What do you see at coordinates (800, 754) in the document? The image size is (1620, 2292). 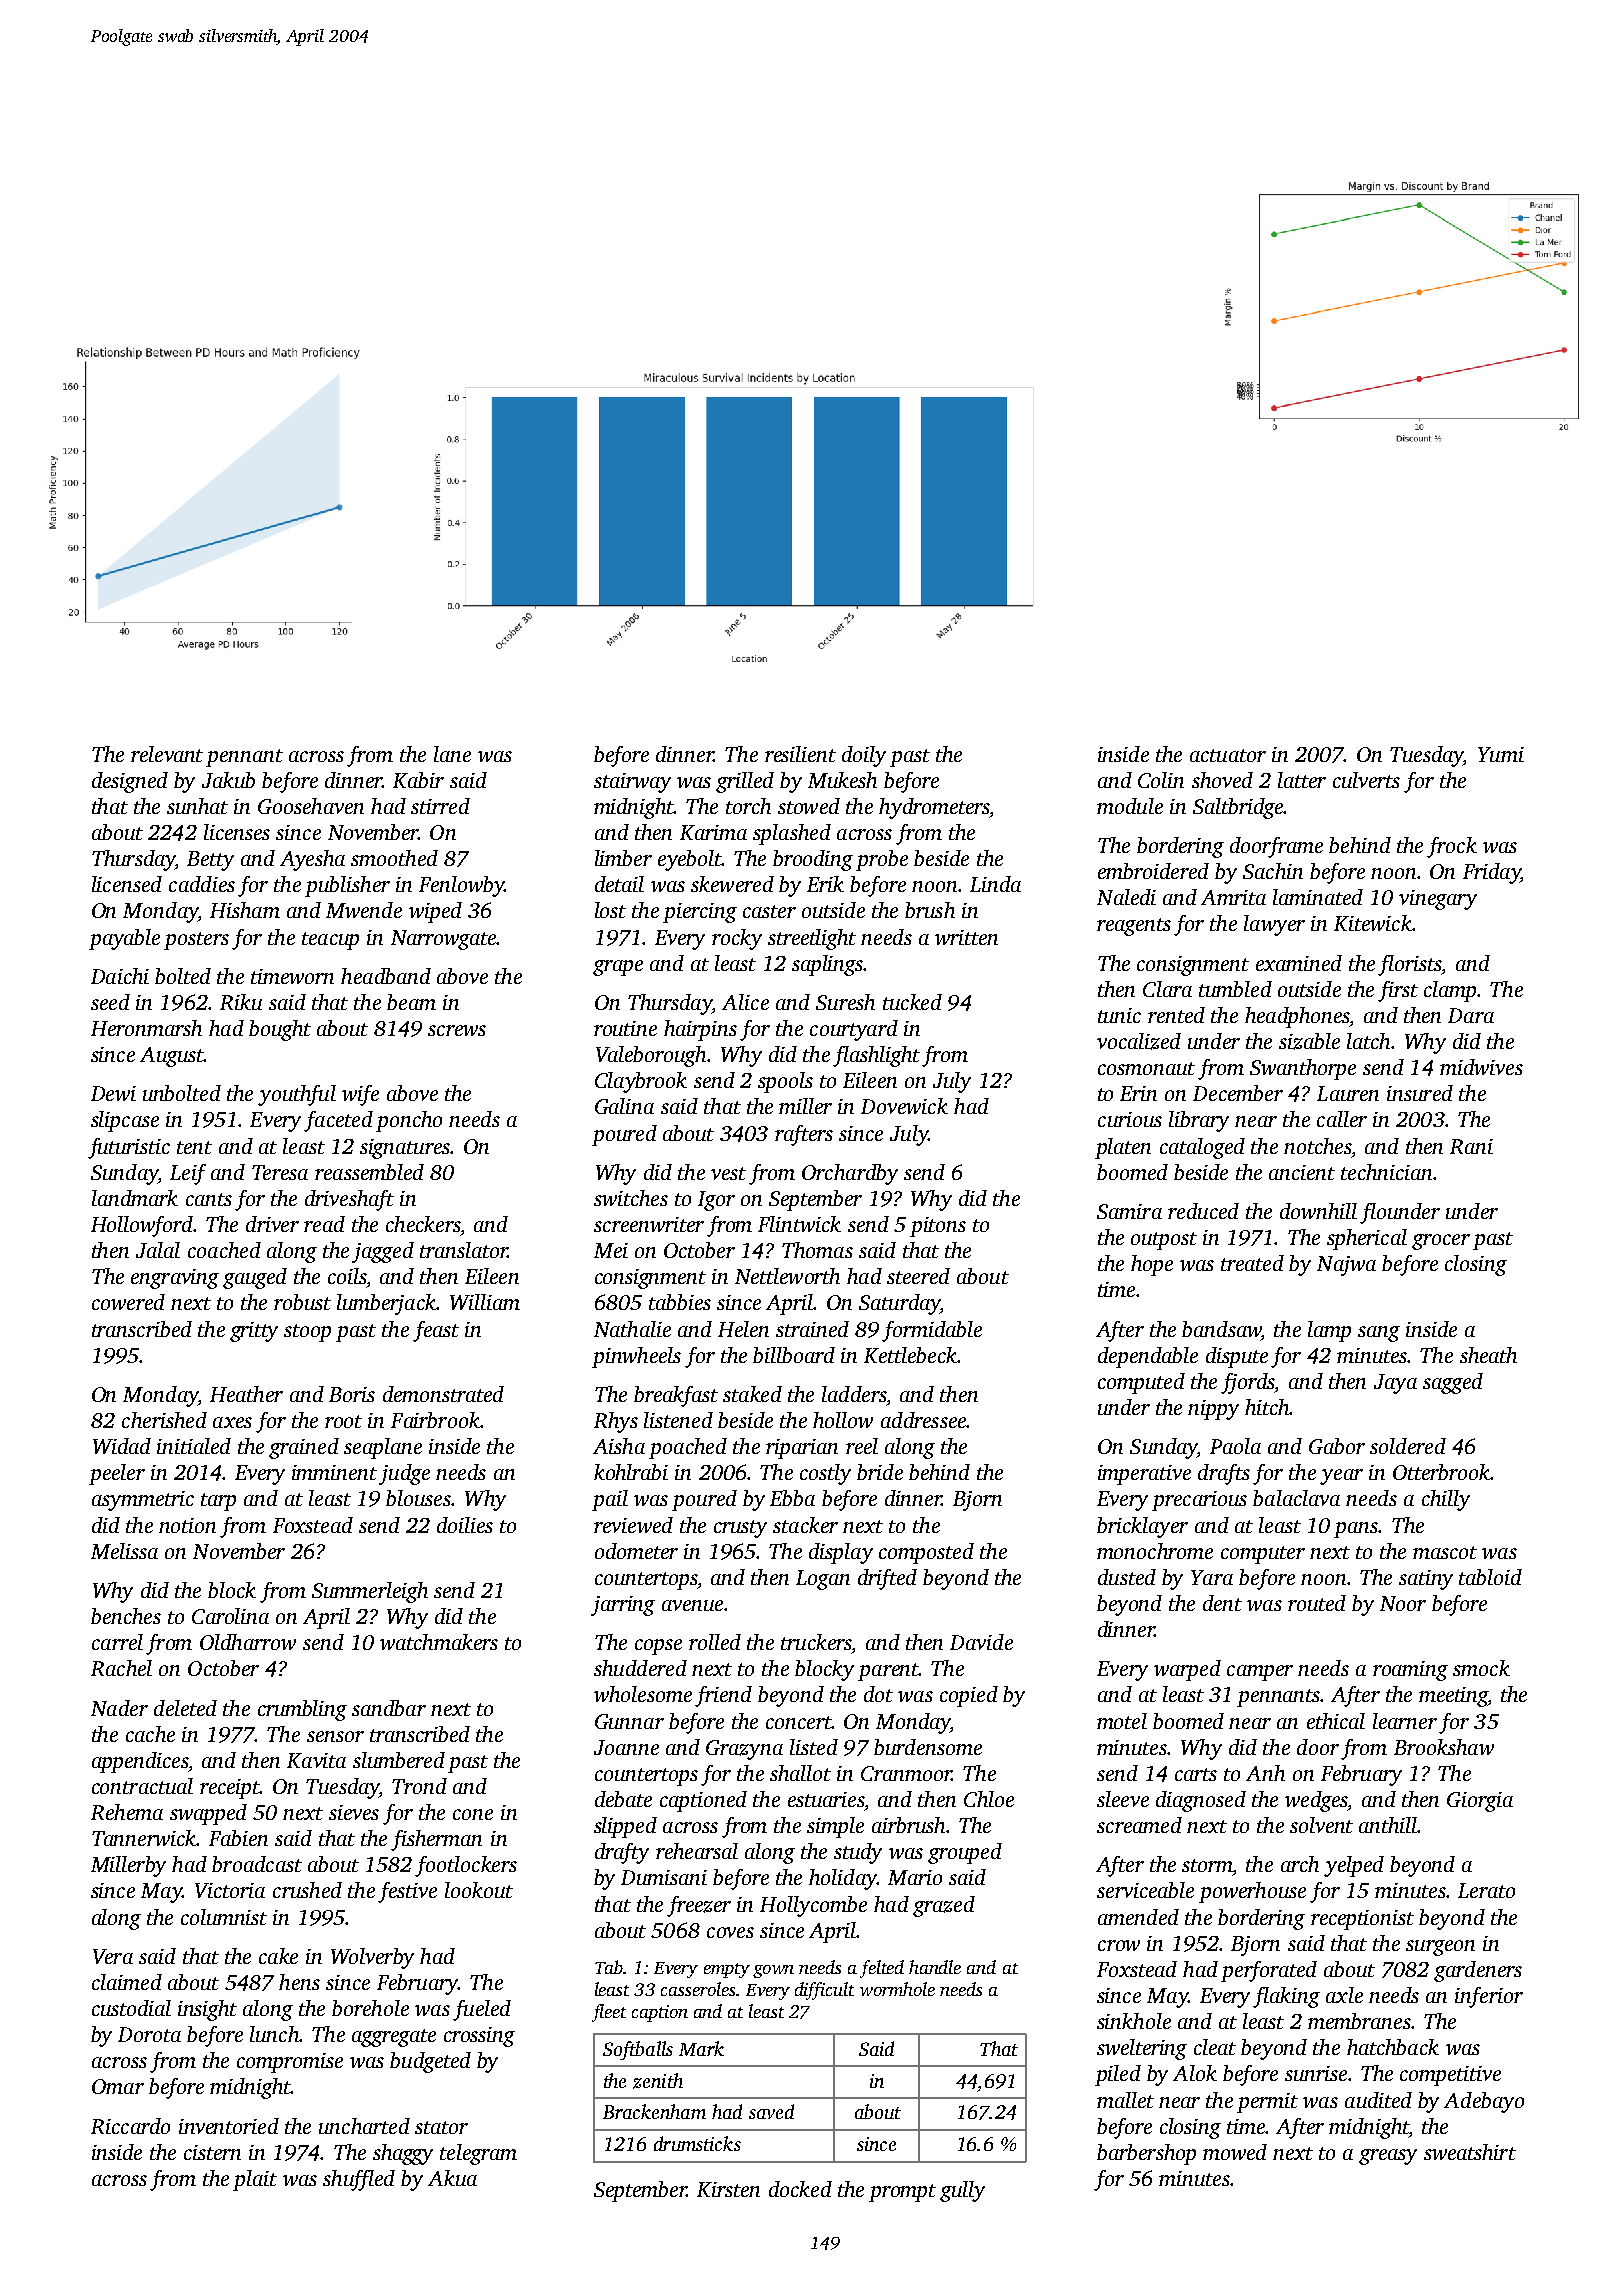 I see `resilient` at bounding box center [800, 754].
